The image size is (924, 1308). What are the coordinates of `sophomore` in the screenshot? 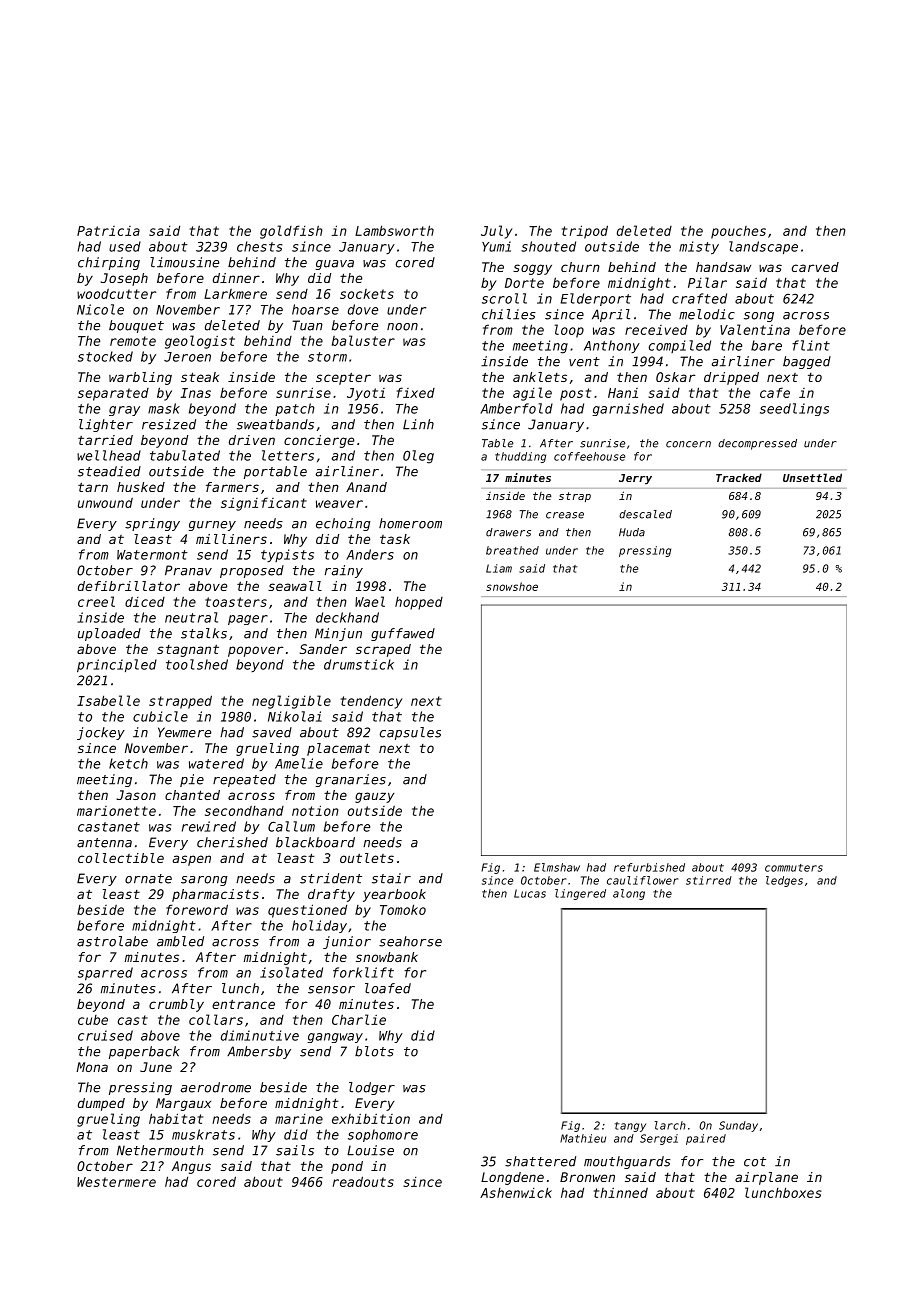 It's located at (383, 1135).
